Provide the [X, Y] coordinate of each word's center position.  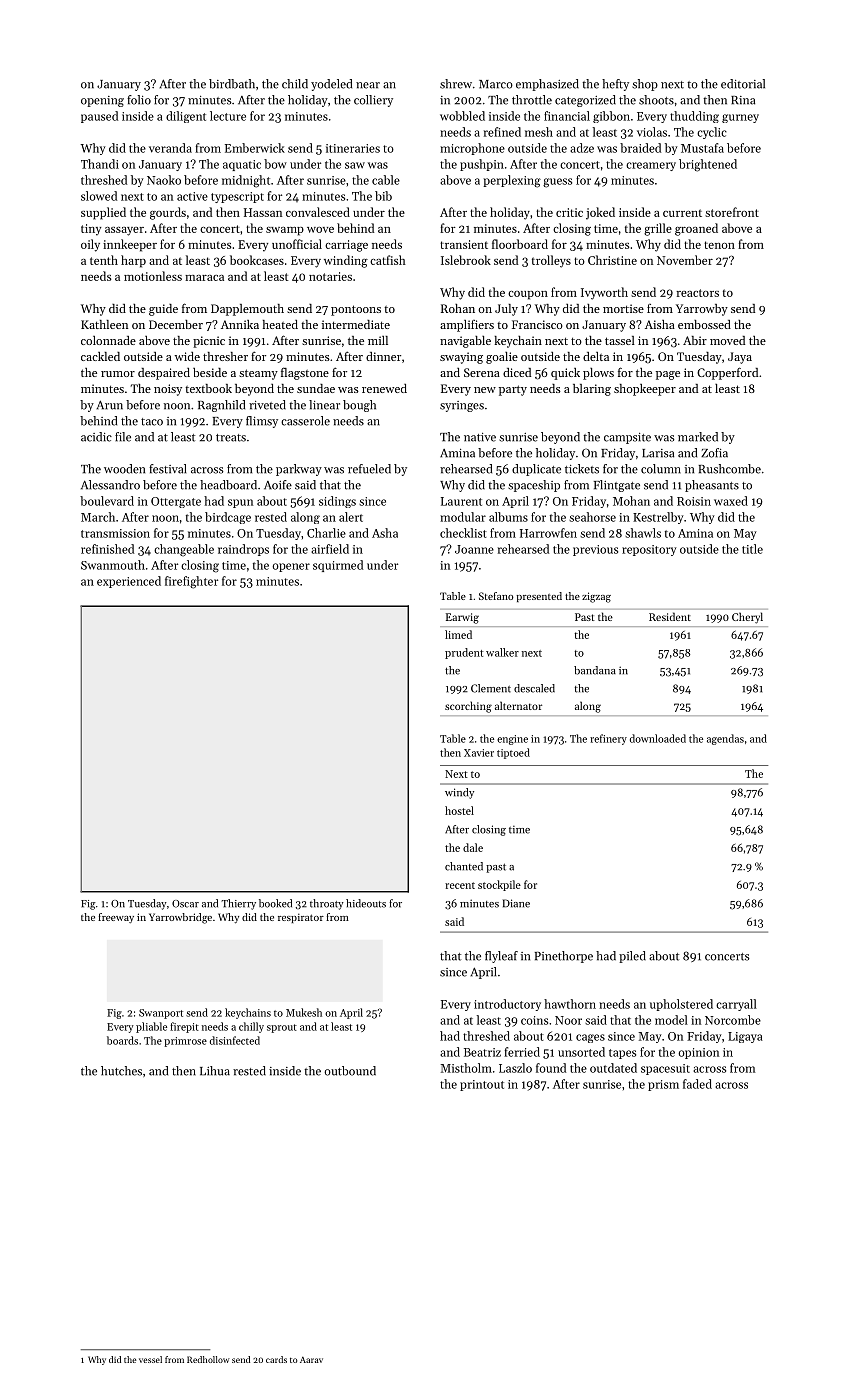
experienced [129, 582]
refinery [608, 739]
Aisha [660, 324]
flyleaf [501, 957]
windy [459, 793]
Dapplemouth [247, 310]
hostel [459, 810]
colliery [373, 101]
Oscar [185, 904]
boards [122, 1040]
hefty [615, 85]
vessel [150, 1359]
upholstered [681, 1005]
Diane [516, 903]
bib [383, 196]
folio [139, 100]
